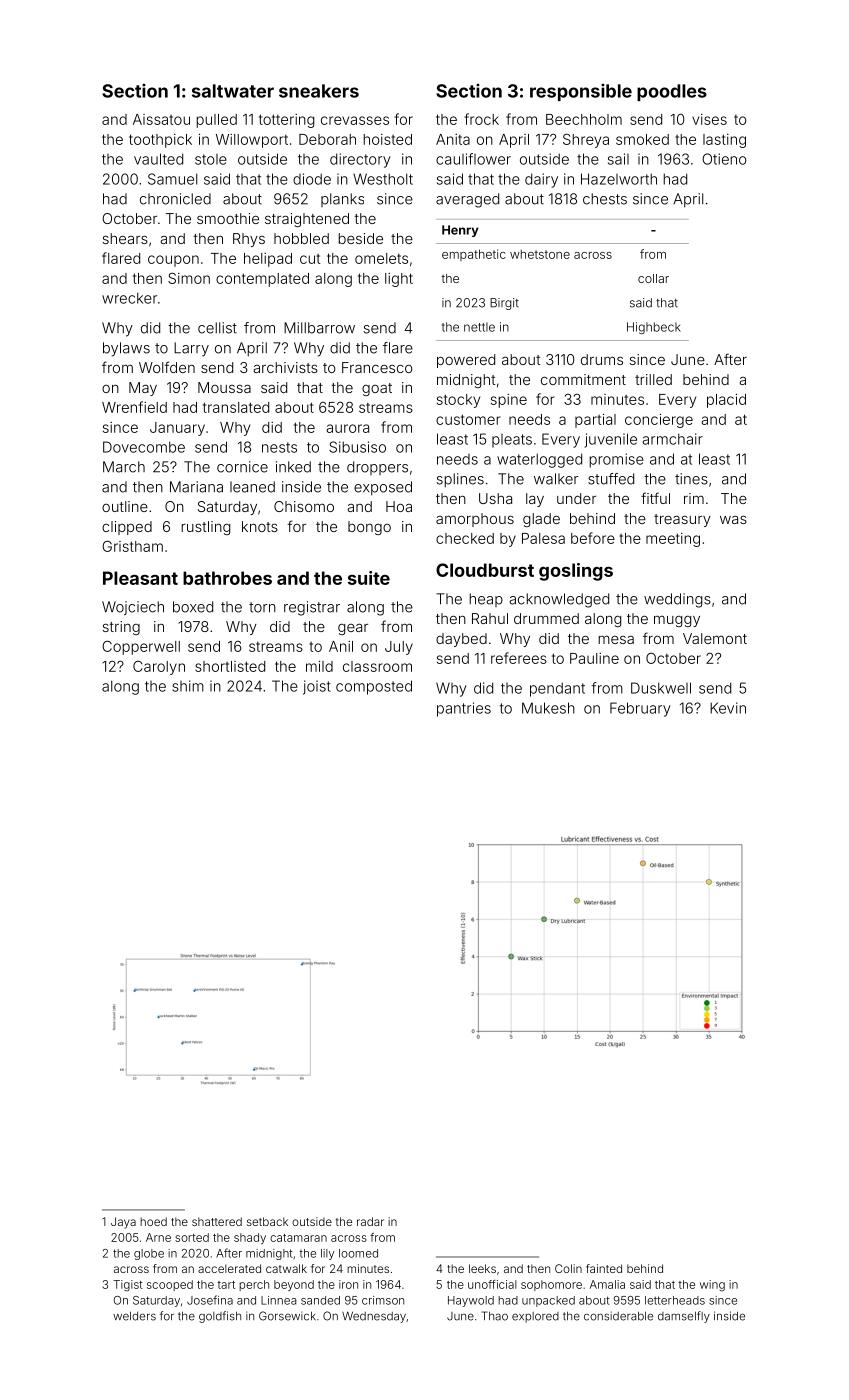 The height and width of the image is (1400, 849). What do you see at coordinates (576, 572) in the image?
I see `goslings` at bounding box center [576, 572].
